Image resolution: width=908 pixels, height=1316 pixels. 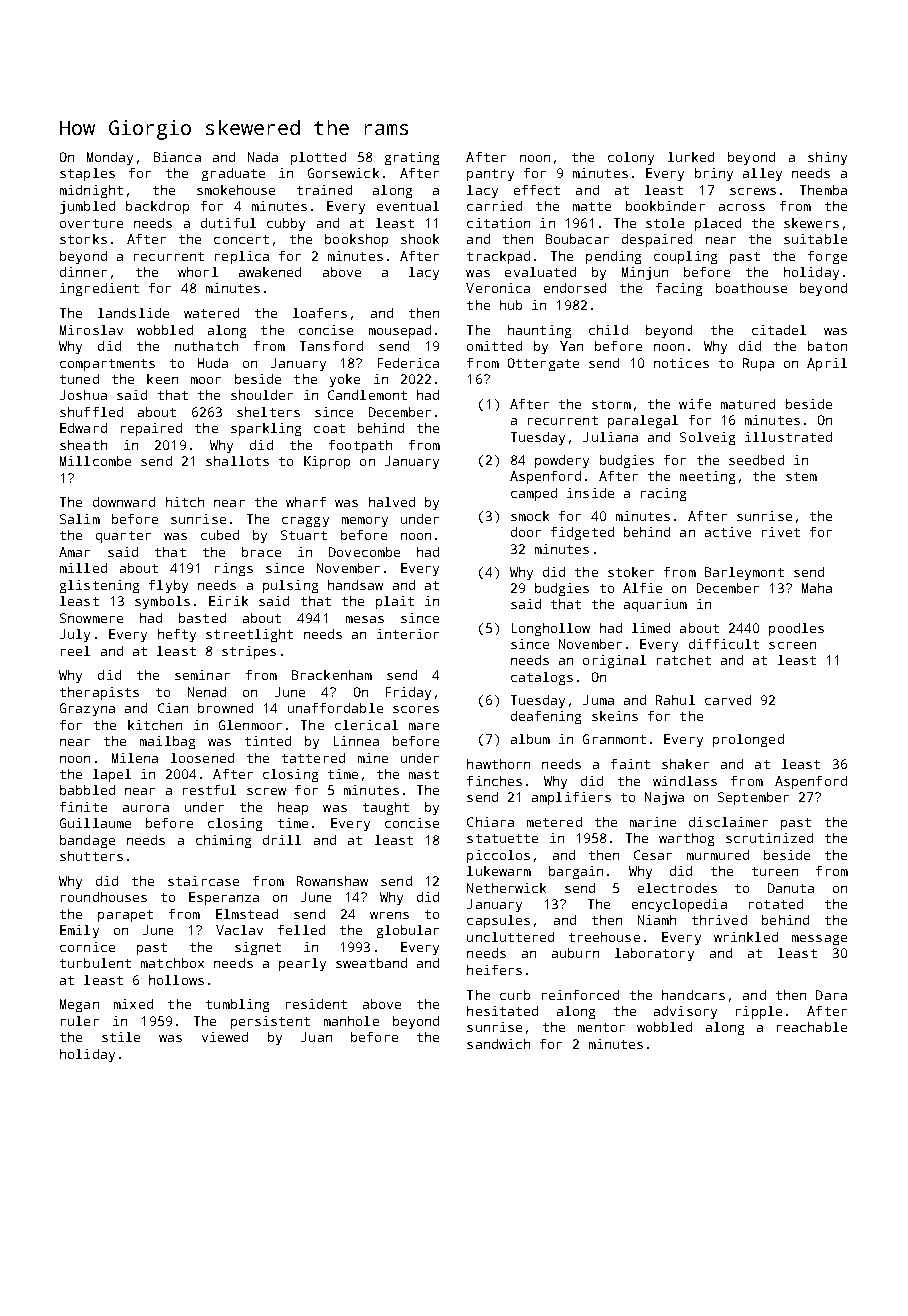 I want to click on replica, so click(x=242, y=257).
